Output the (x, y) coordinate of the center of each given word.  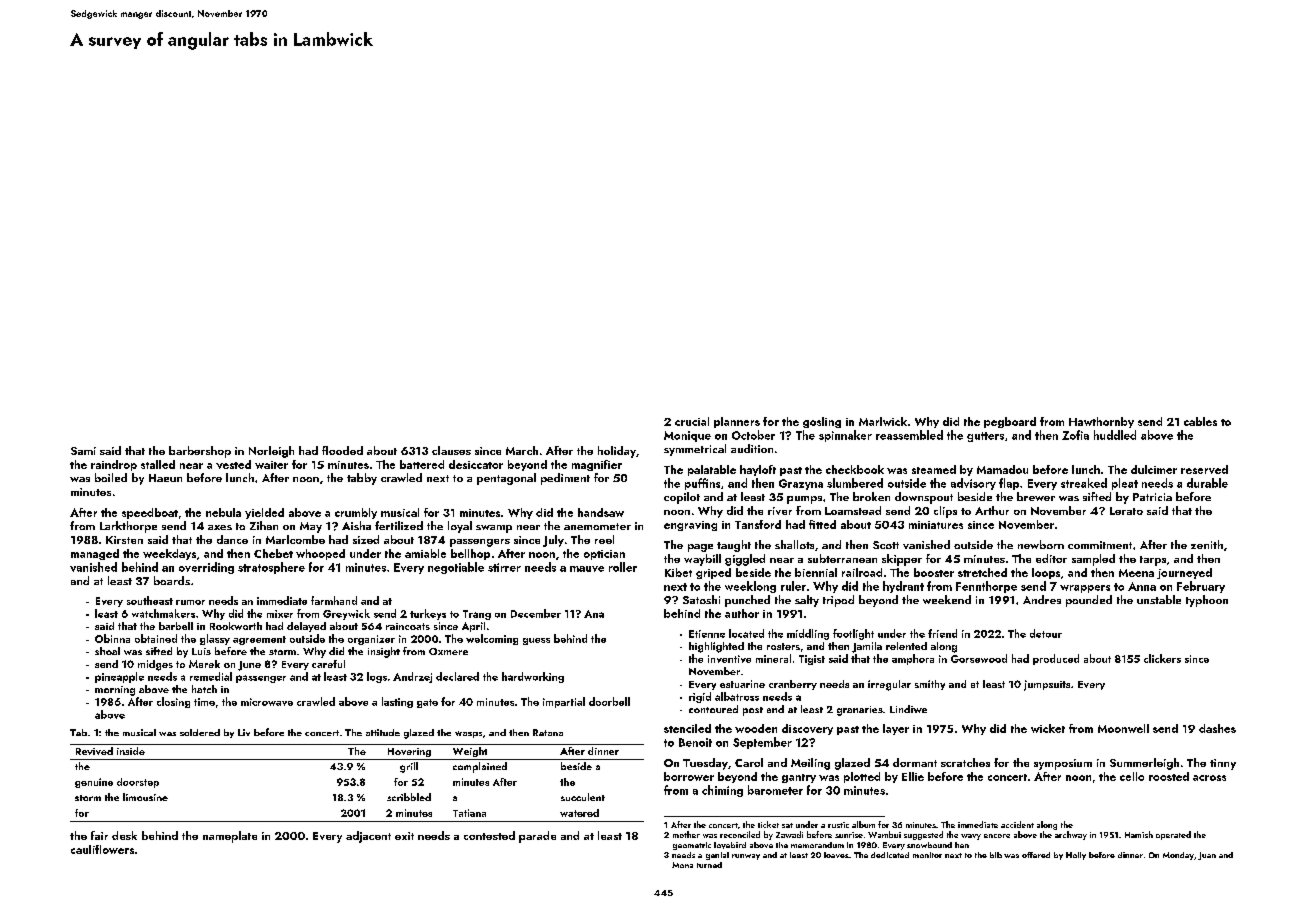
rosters (783, 646)
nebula (223, 512)
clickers (1162, 658)
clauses (451, 450)
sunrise (849, 835)
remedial (211, 676)
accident (1017, 824)
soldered (200, 732)
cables (1200, 421)
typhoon (1207, 601)
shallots (794, 544)
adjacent (368, 837)
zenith (1207, 544)
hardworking (533, 677)
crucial (692, 421)
